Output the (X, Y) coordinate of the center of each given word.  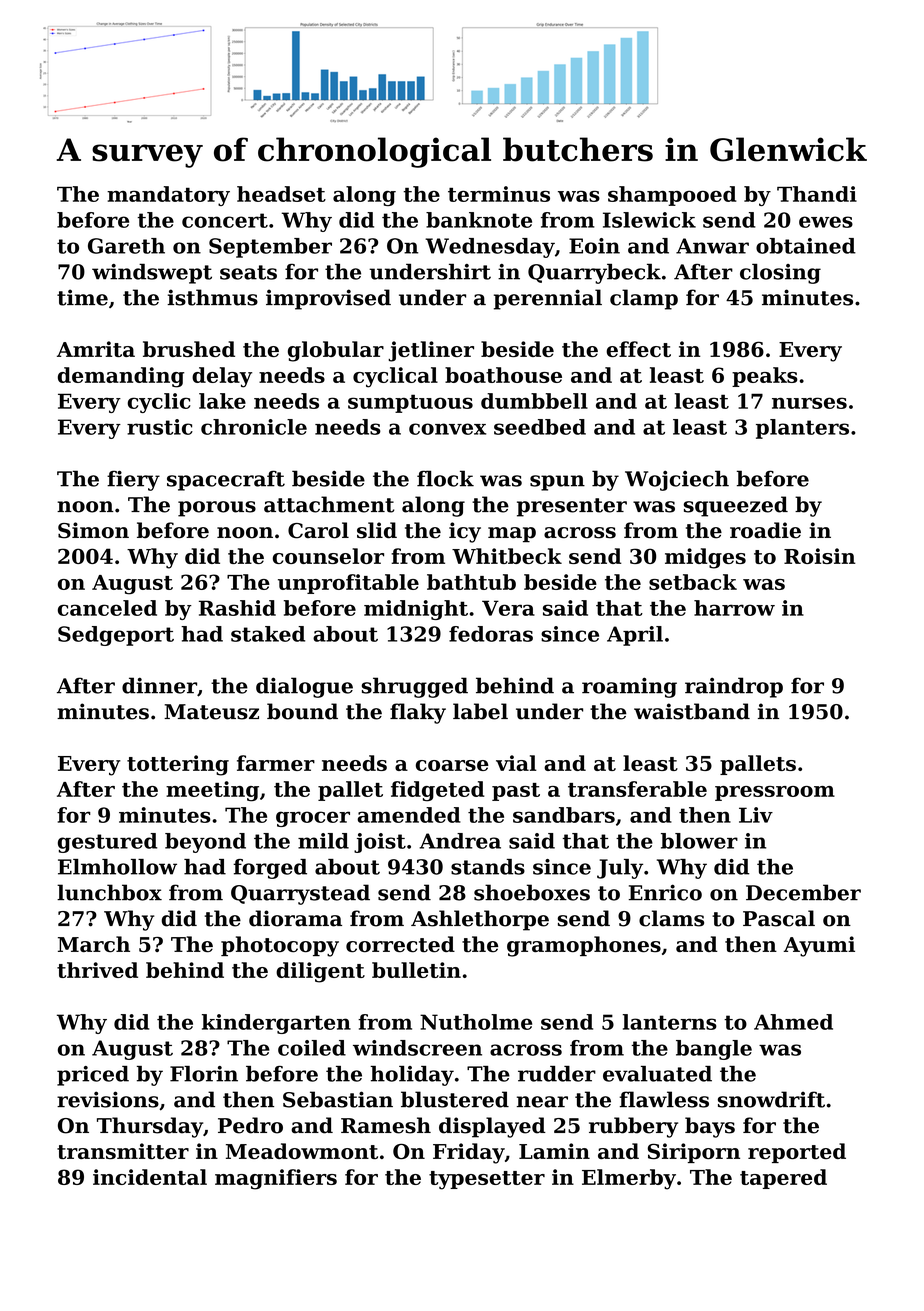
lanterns (670, 1022)
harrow (734, 608)
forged (270, 869)
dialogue (304, 687)
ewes (826, 222)
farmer (276, 763)
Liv (756, 815)
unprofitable (348, 584)
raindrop (734, 687)
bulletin (416, 970)
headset (281, 194)
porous (217, 509)
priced (93, 1076)
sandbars (564, 815)
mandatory (168, 196)
